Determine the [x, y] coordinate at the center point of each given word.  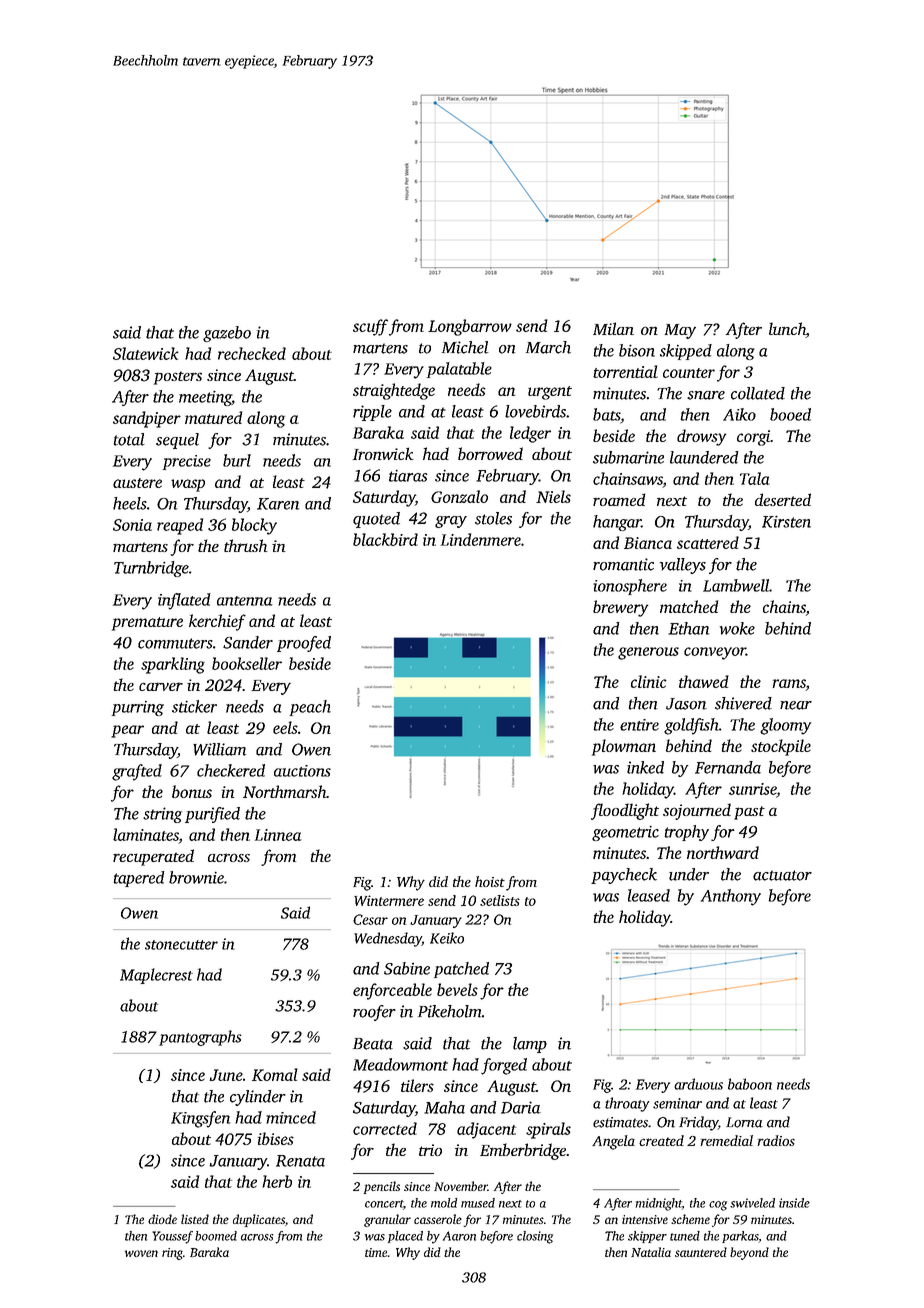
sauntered [701, 1252]
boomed [216, 1236]
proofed [304, 644]
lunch [787, 330]
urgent [550, 393]
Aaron [459, 1236]
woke [737, 628]
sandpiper [147, 419]
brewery [620, 608]
